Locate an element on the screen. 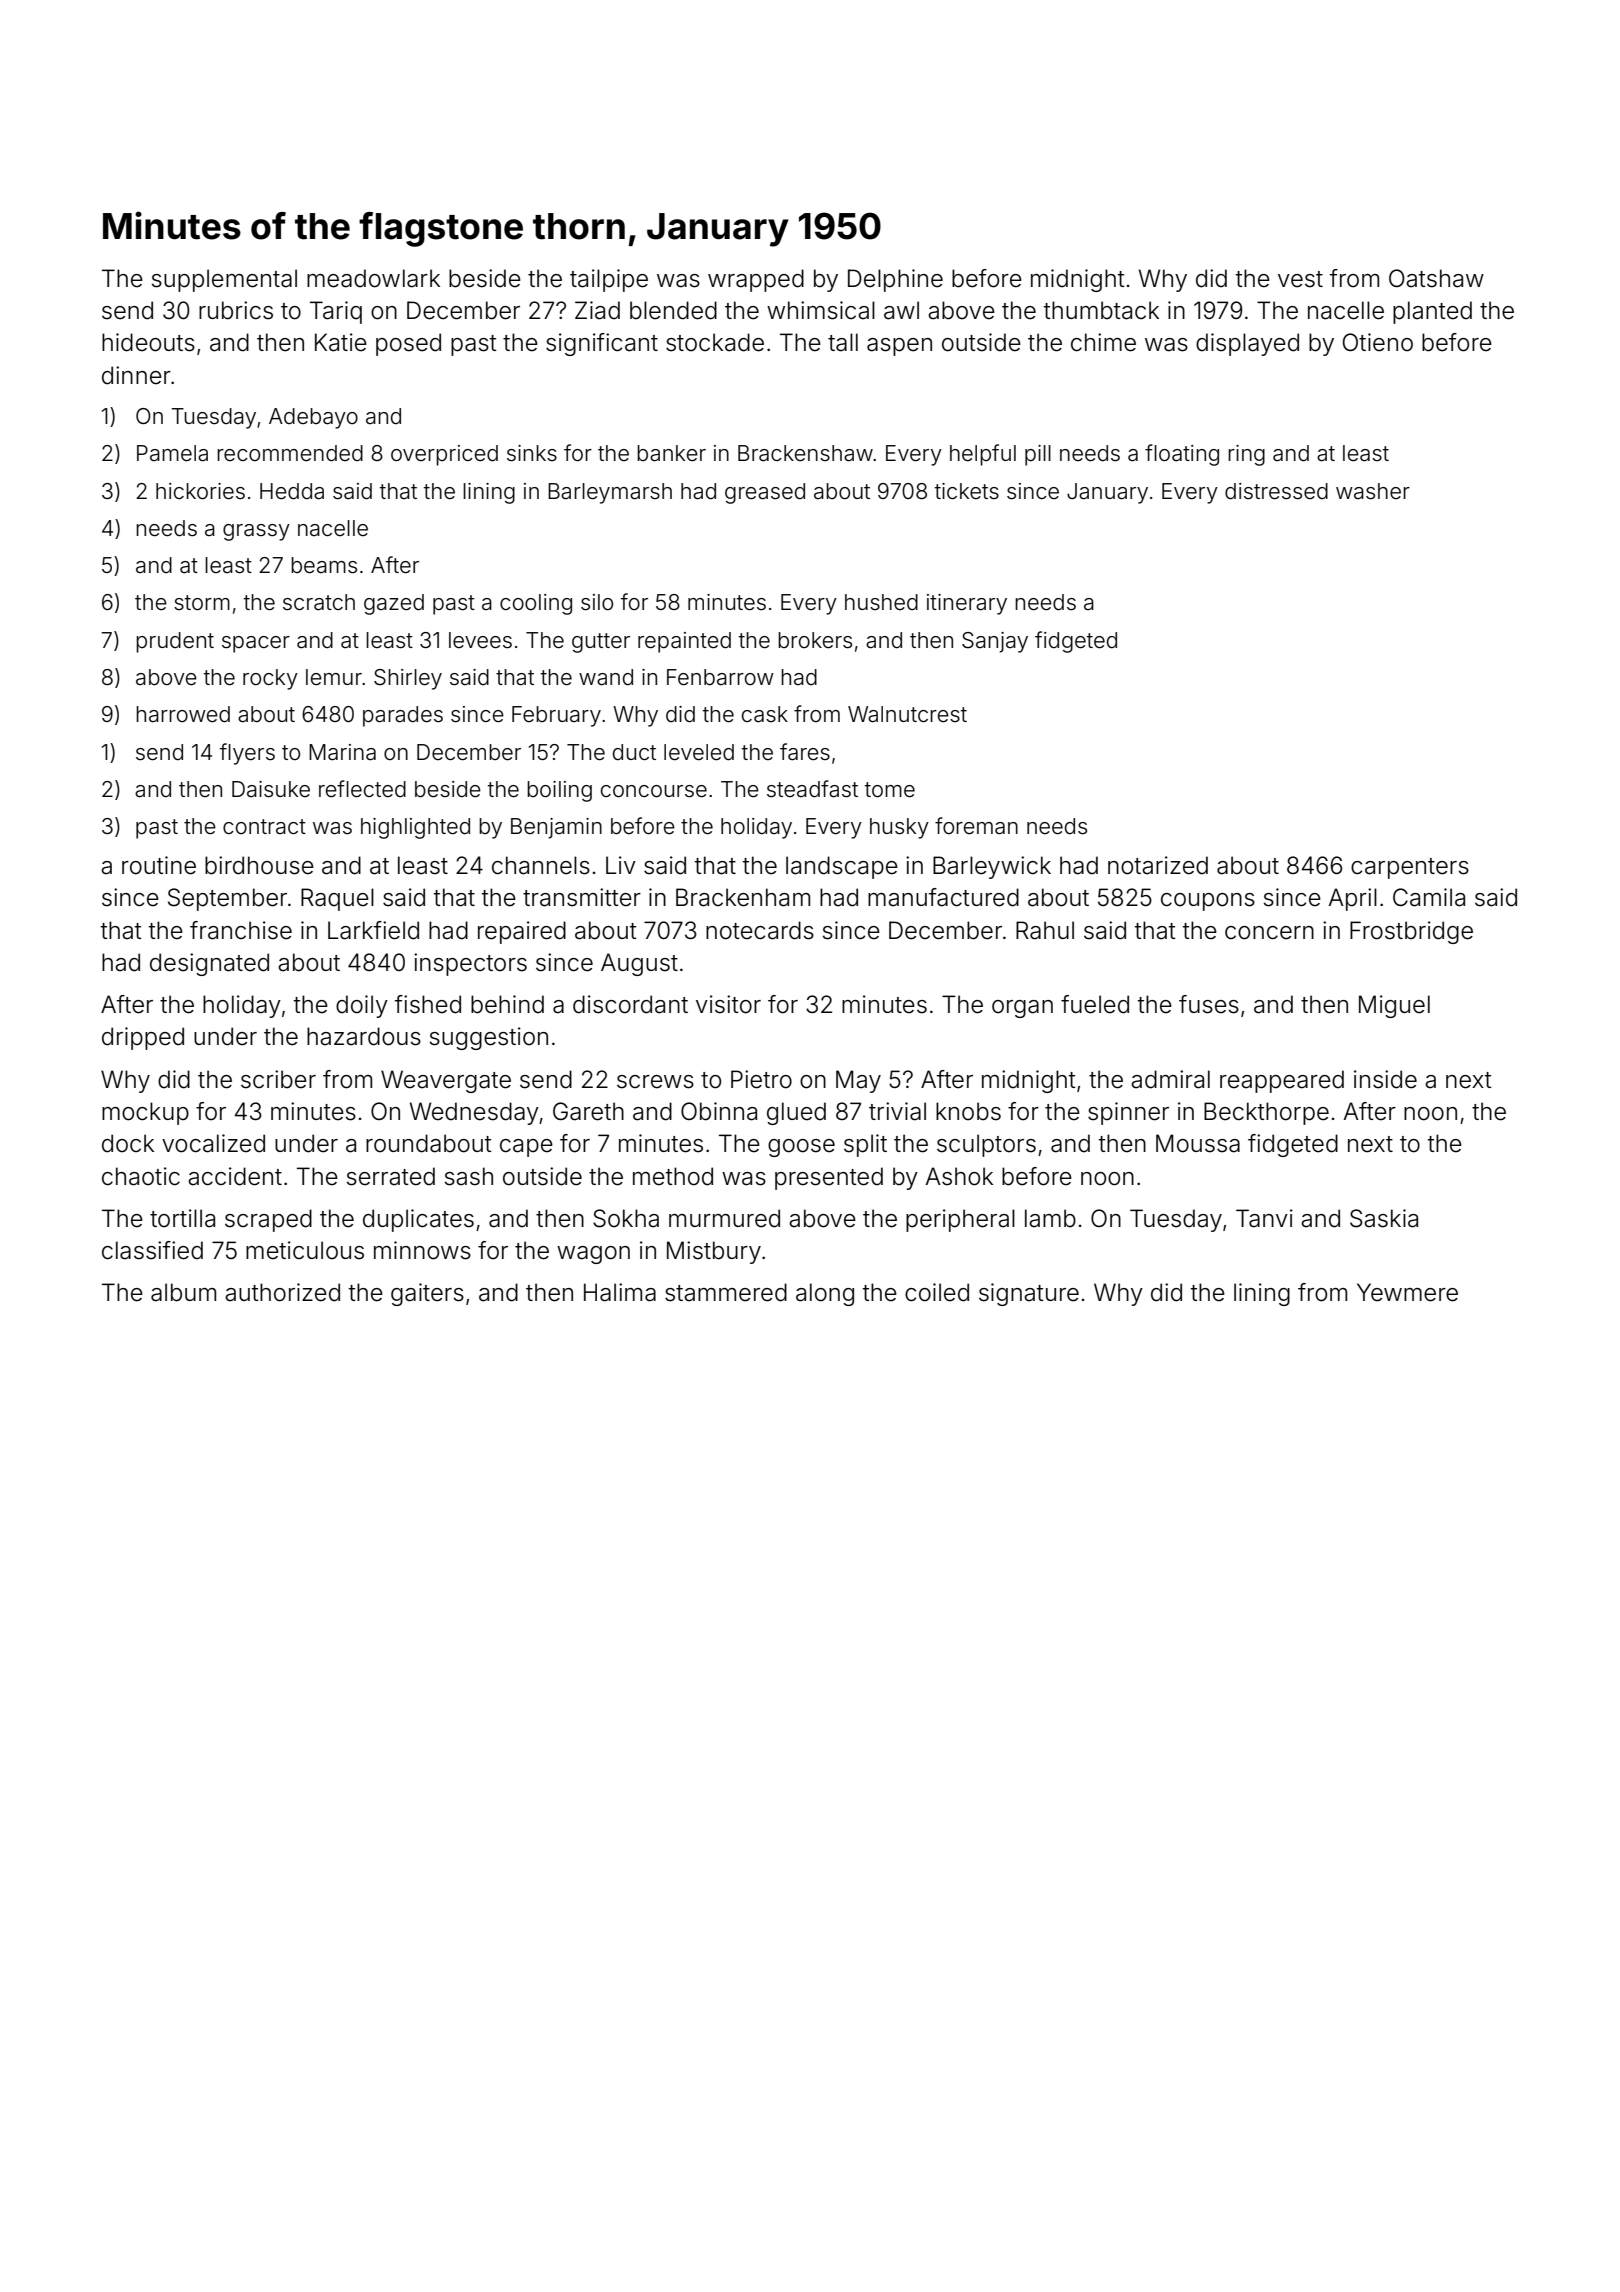 The height and width of the screenshot is (2292, 1620). parades is located at coordinates (403, 716).
